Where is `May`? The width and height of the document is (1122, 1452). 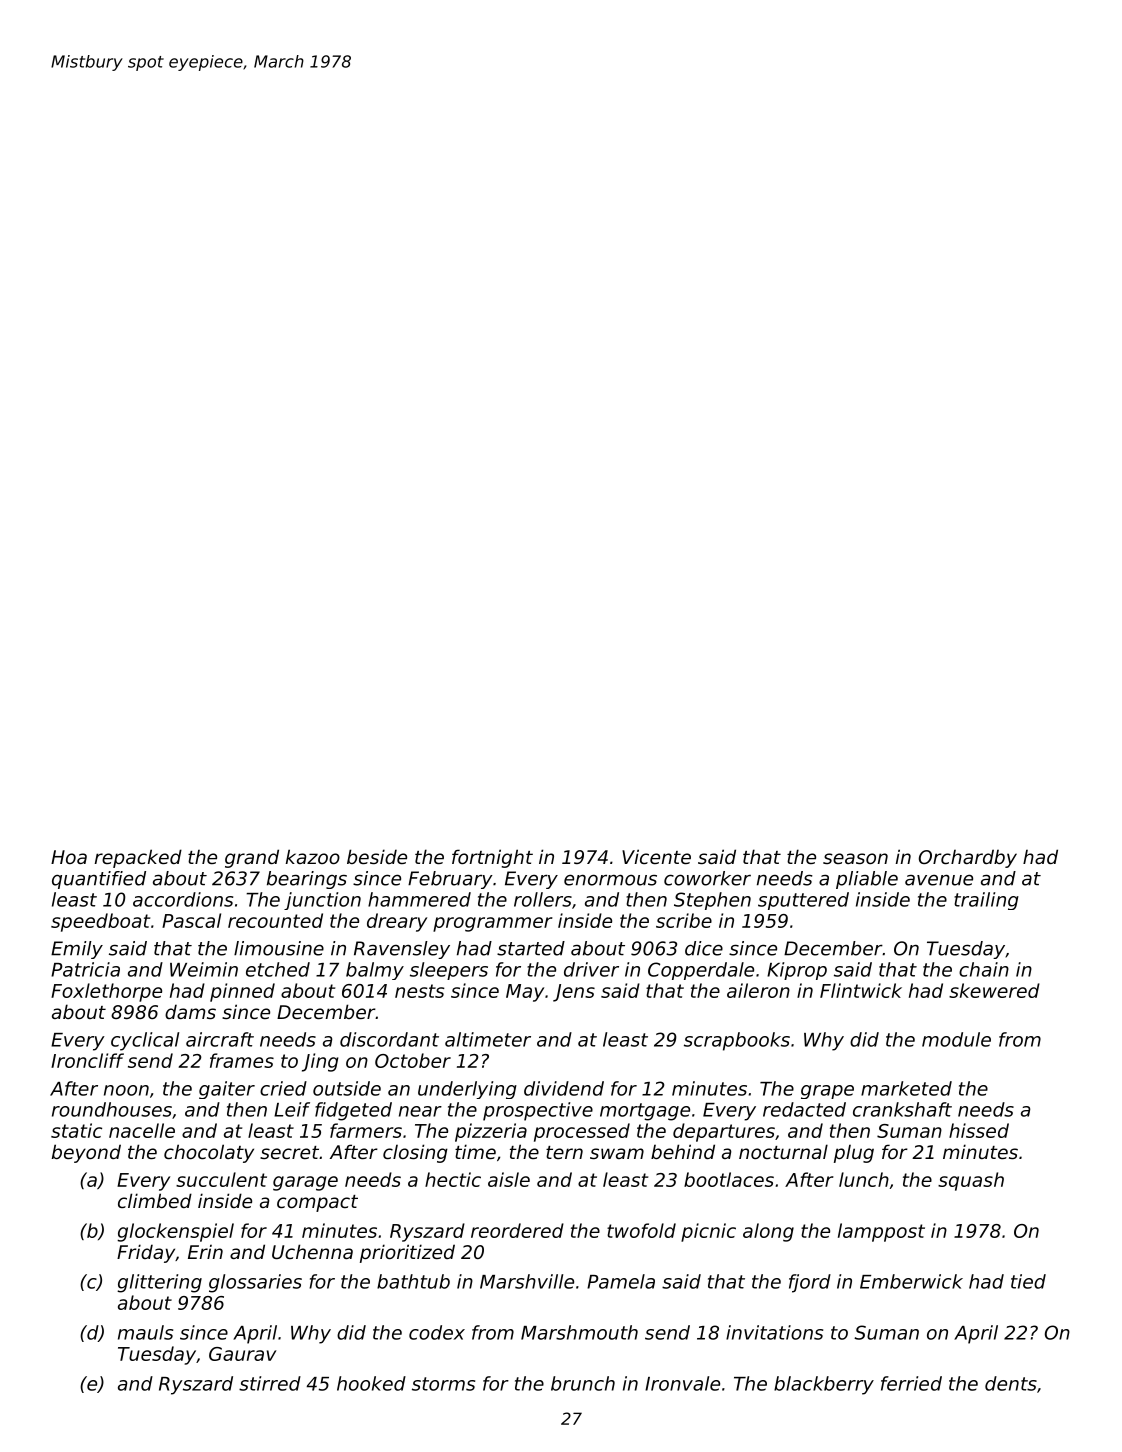 May is located at coordinates (525, 993).
